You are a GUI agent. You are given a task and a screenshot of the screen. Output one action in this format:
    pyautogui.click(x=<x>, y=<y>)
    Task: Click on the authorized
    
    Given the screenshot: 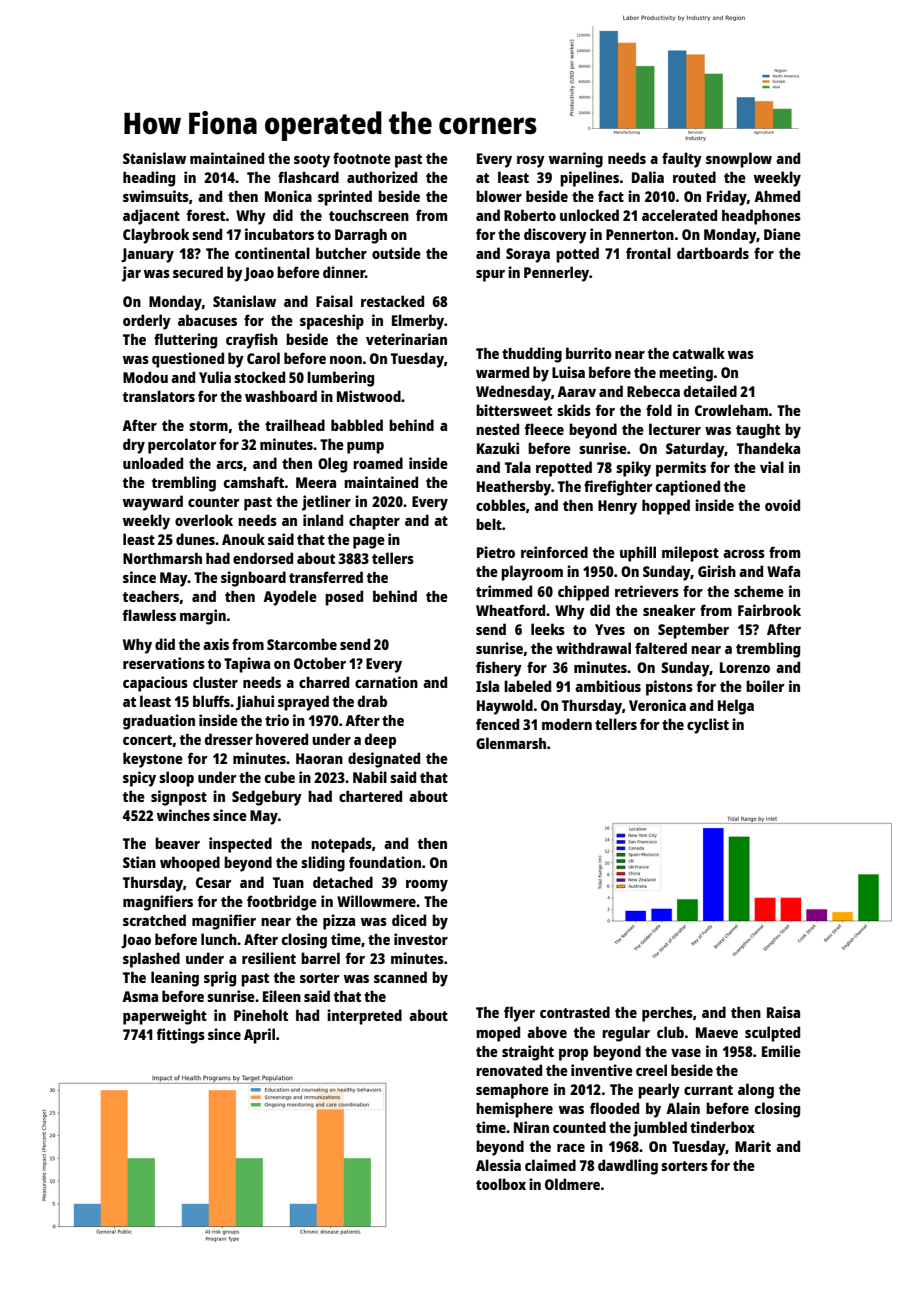 What is the action you would take?
    pyautogui.click(x=382, y=177)
